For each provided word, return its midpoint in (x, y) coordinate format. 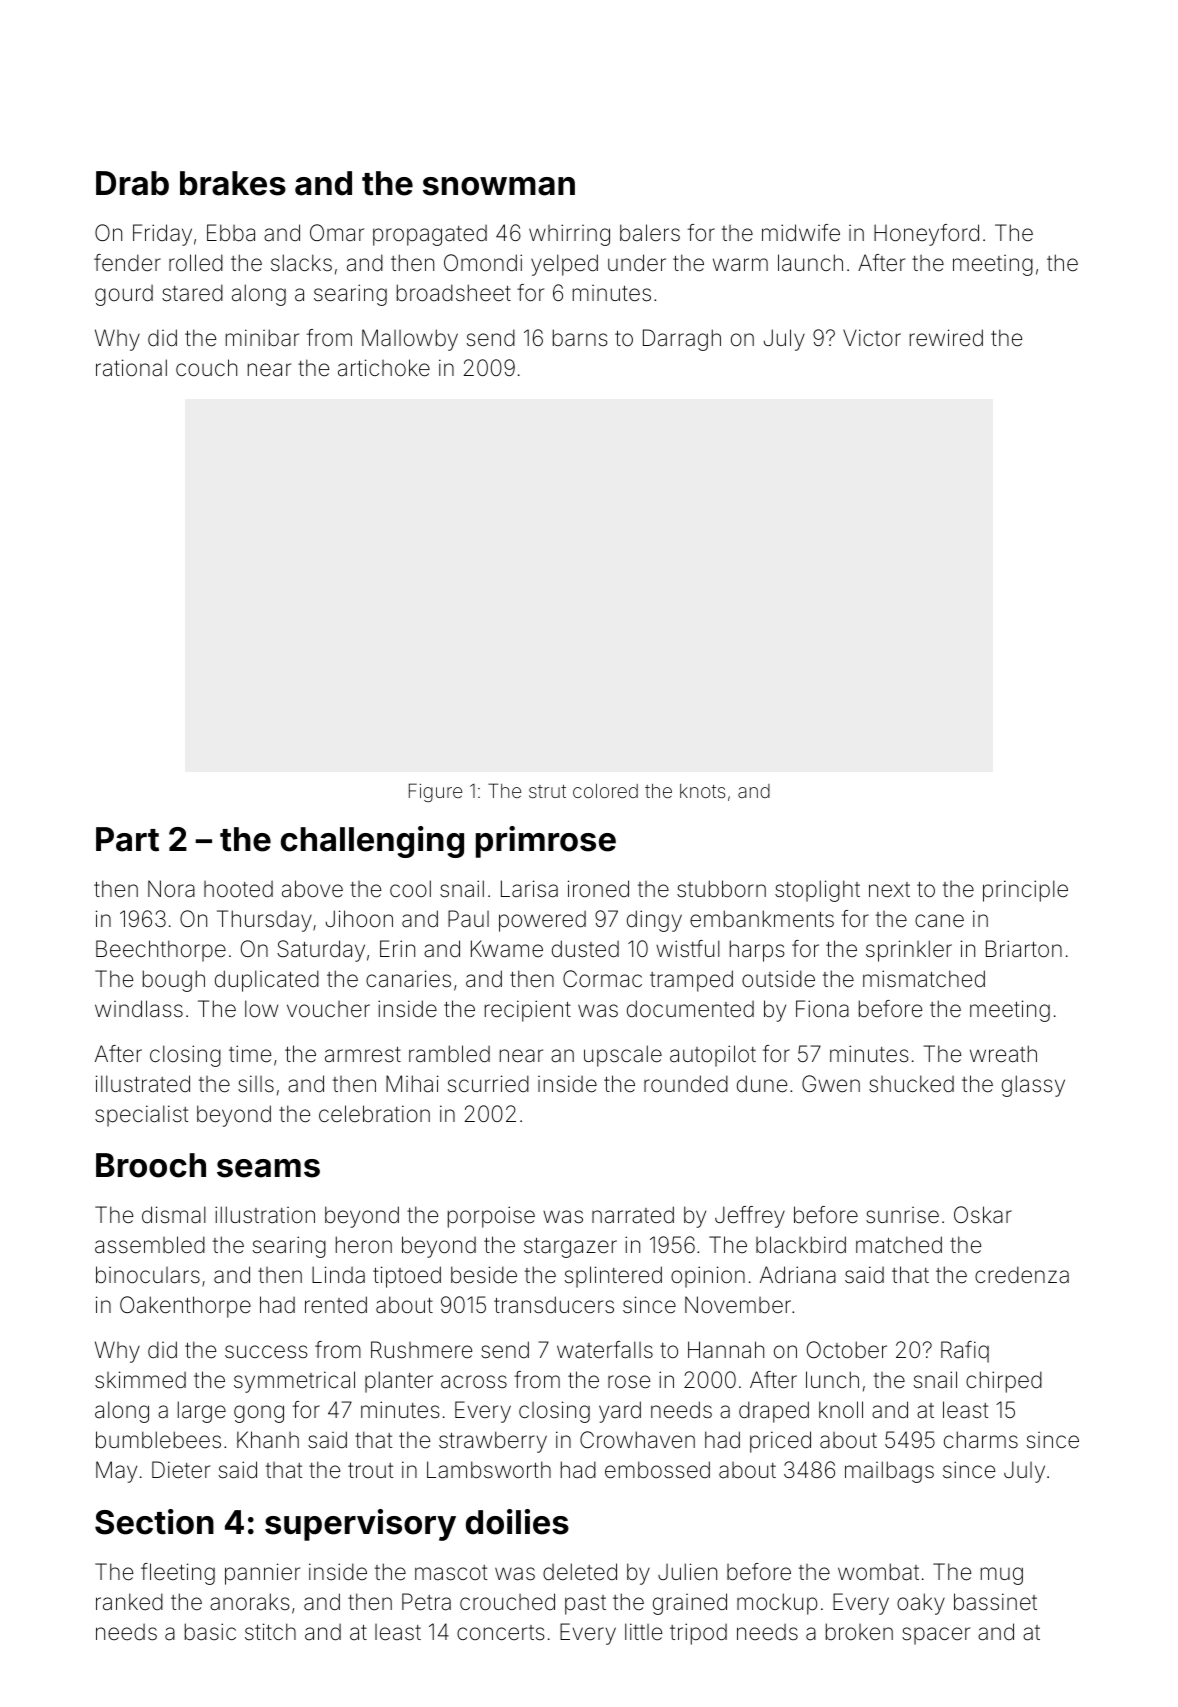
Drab (132, 183)
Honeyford (926, 235)
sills (256, 1084)
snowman (499, 186)
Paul (468, 919)
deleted (580, 1572)
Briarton (1024, 949)
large (202, 1412)
